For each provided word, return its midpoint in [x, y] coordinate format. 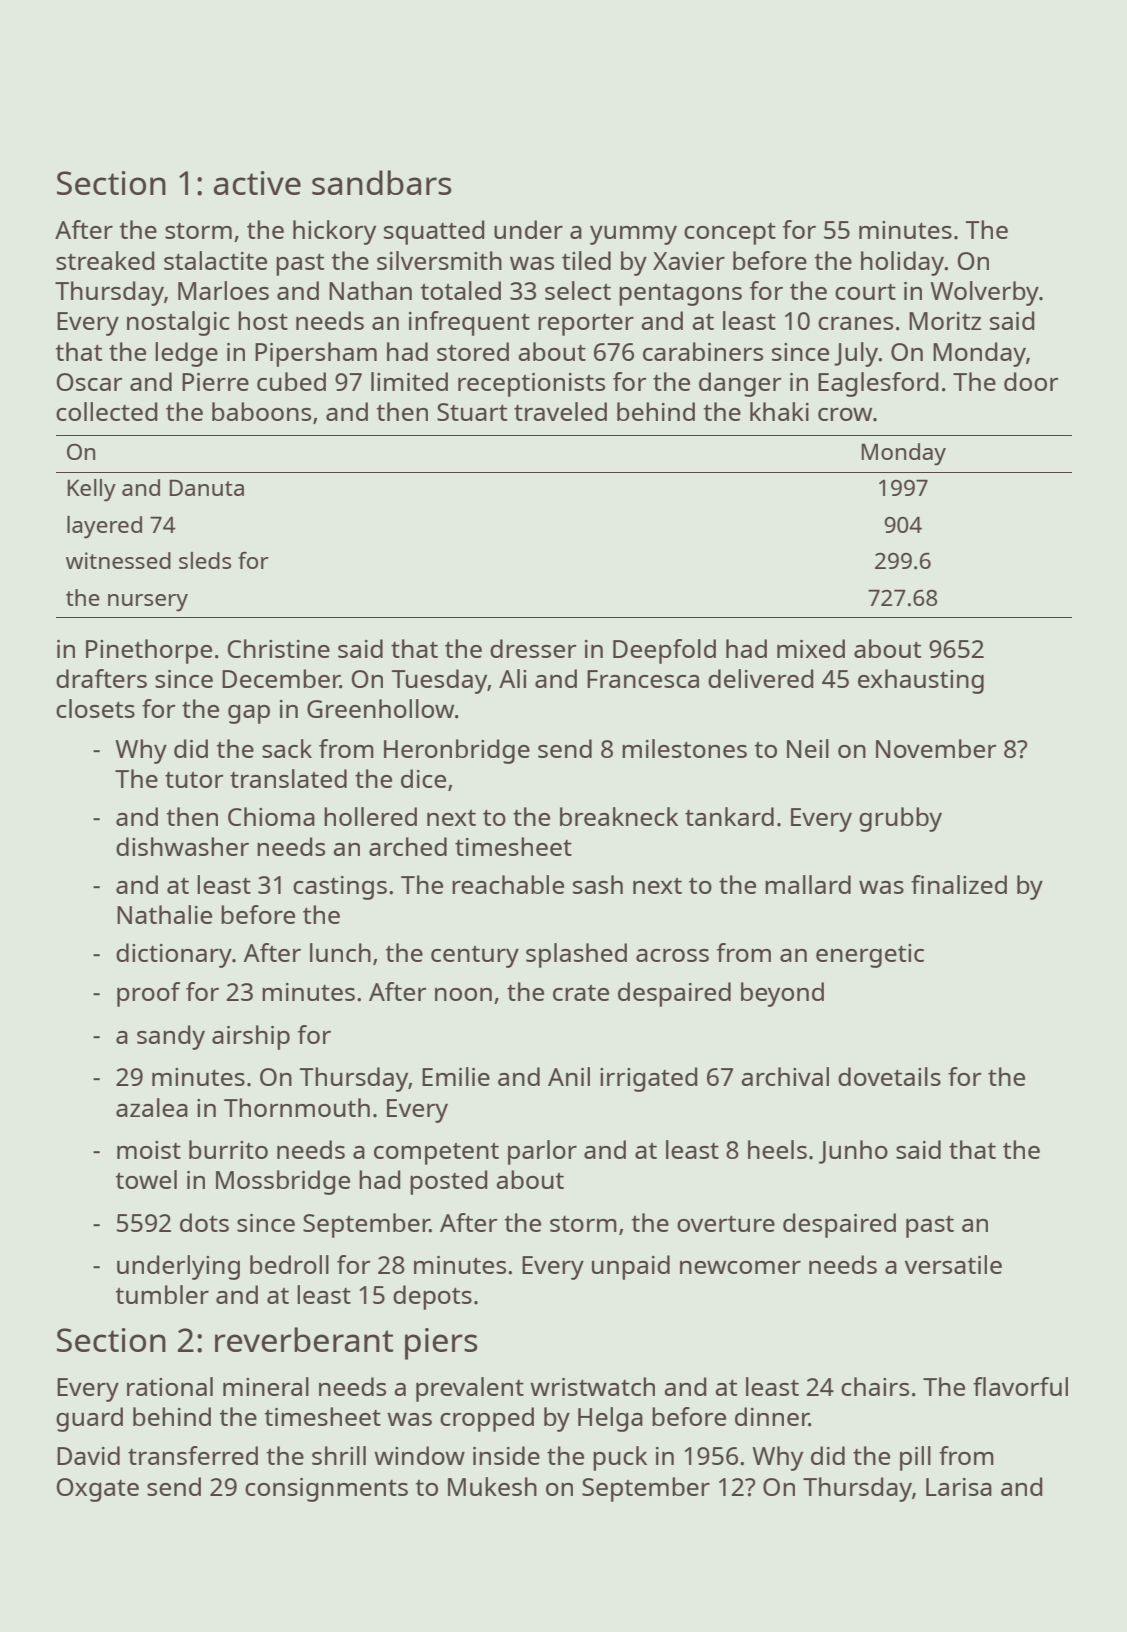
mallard [808, 884]
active [257, 183]
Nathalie [164, 914]
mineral [266, 1386]
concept [730, 234]
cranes [855, 323]
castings [340, 888]
